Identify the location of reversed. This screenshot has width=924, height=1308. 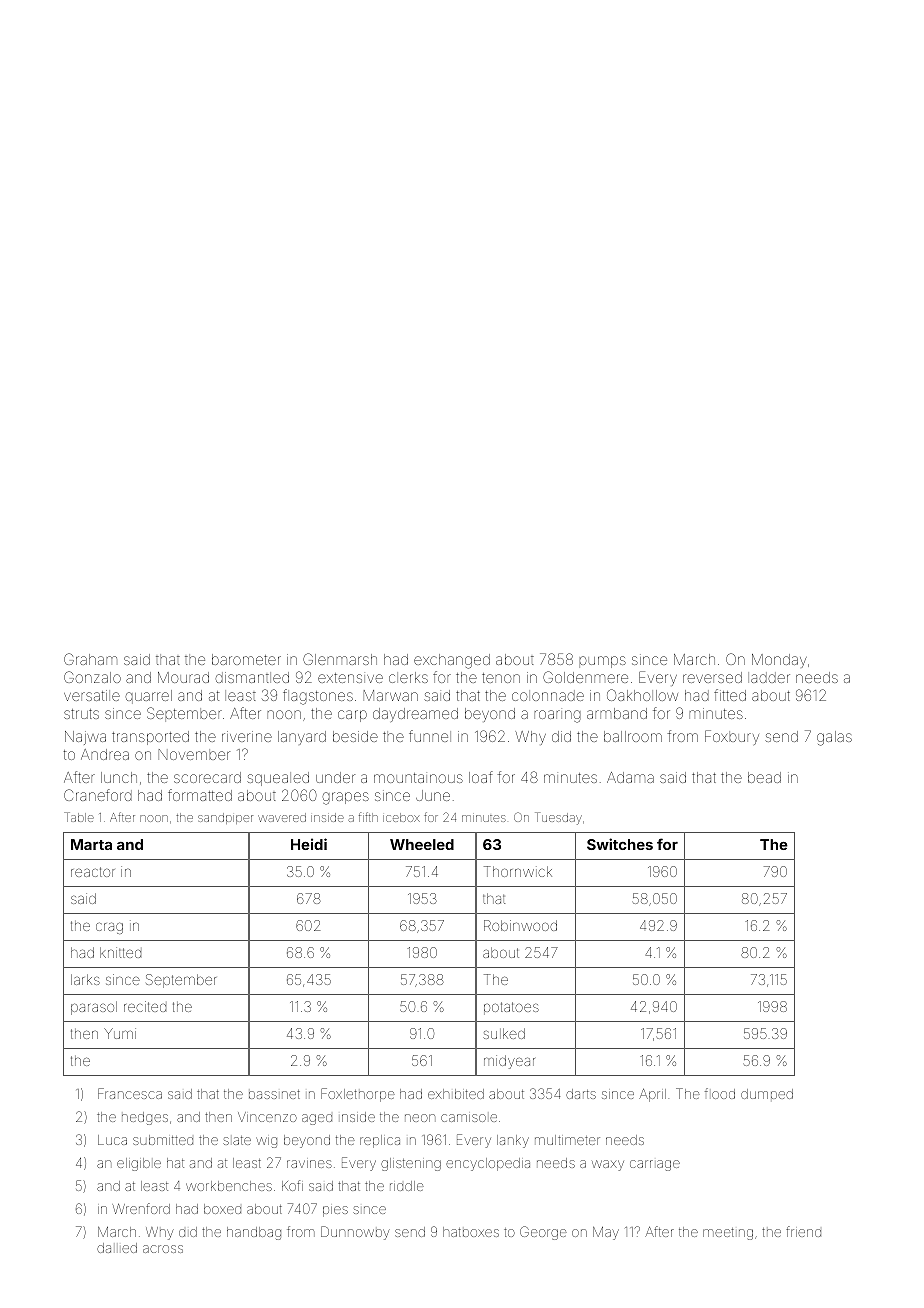
(712, 677).
